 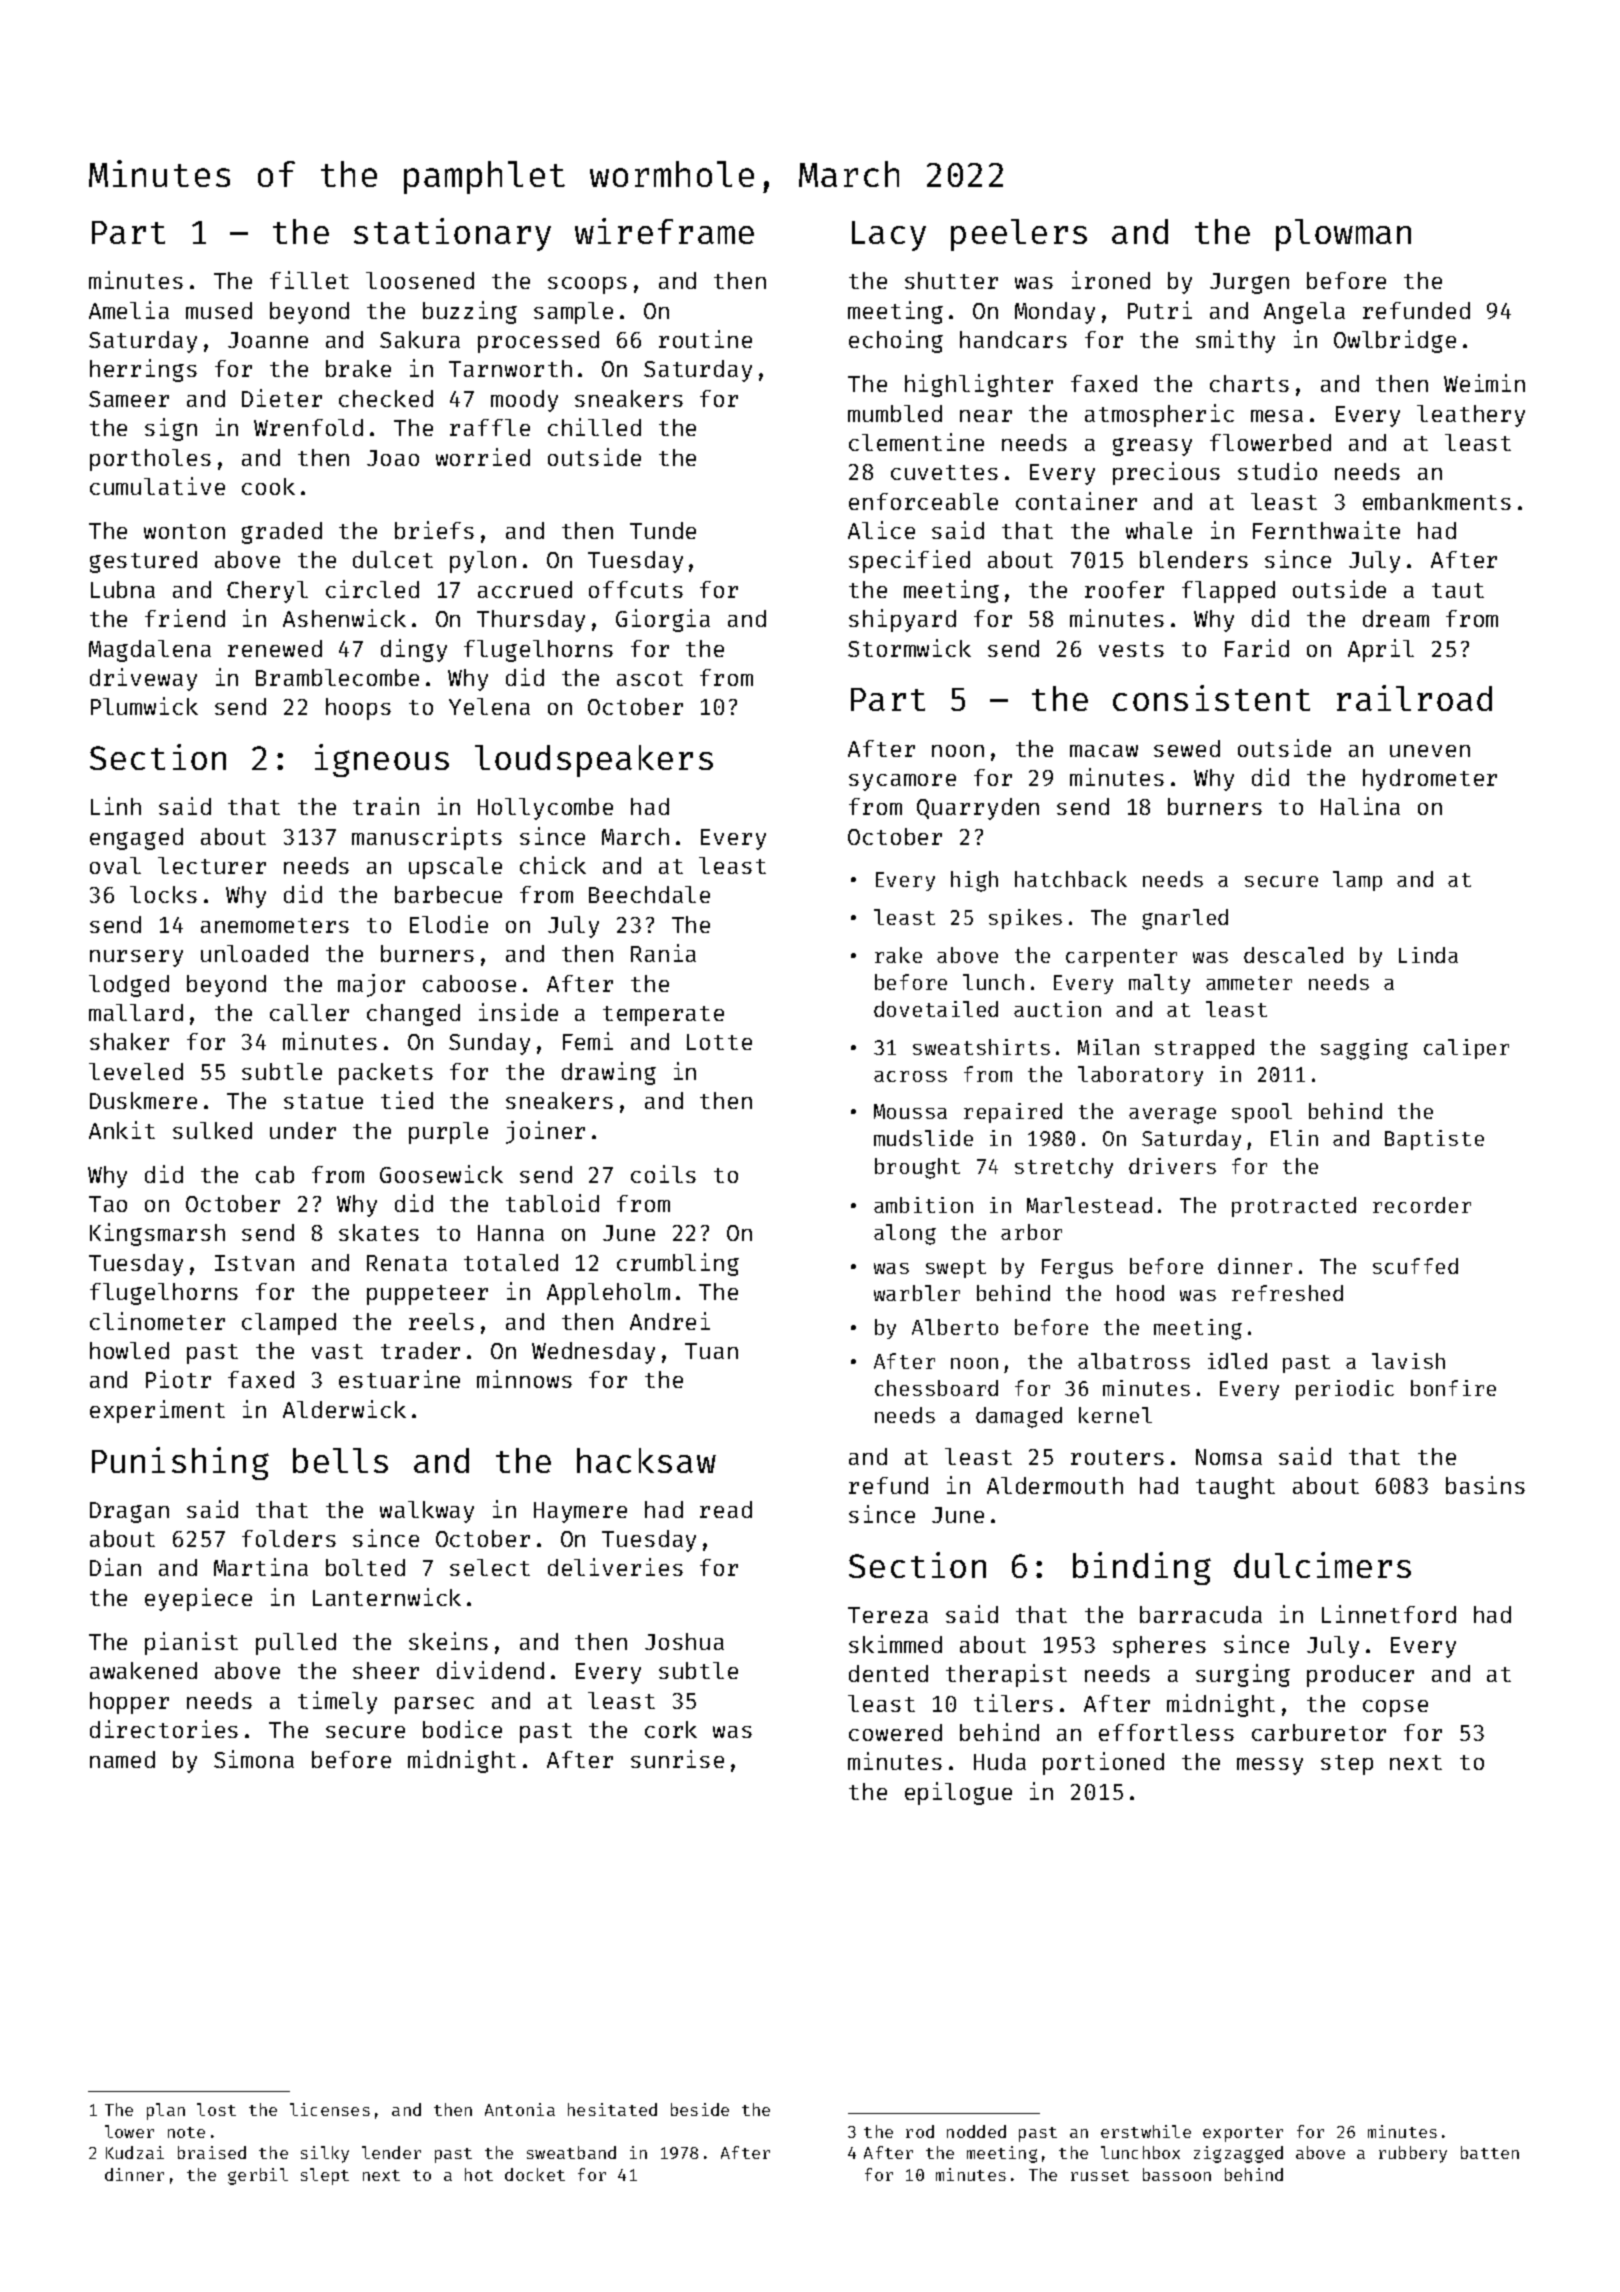 I want to click on bodice, so click(x=462, y=1729).
